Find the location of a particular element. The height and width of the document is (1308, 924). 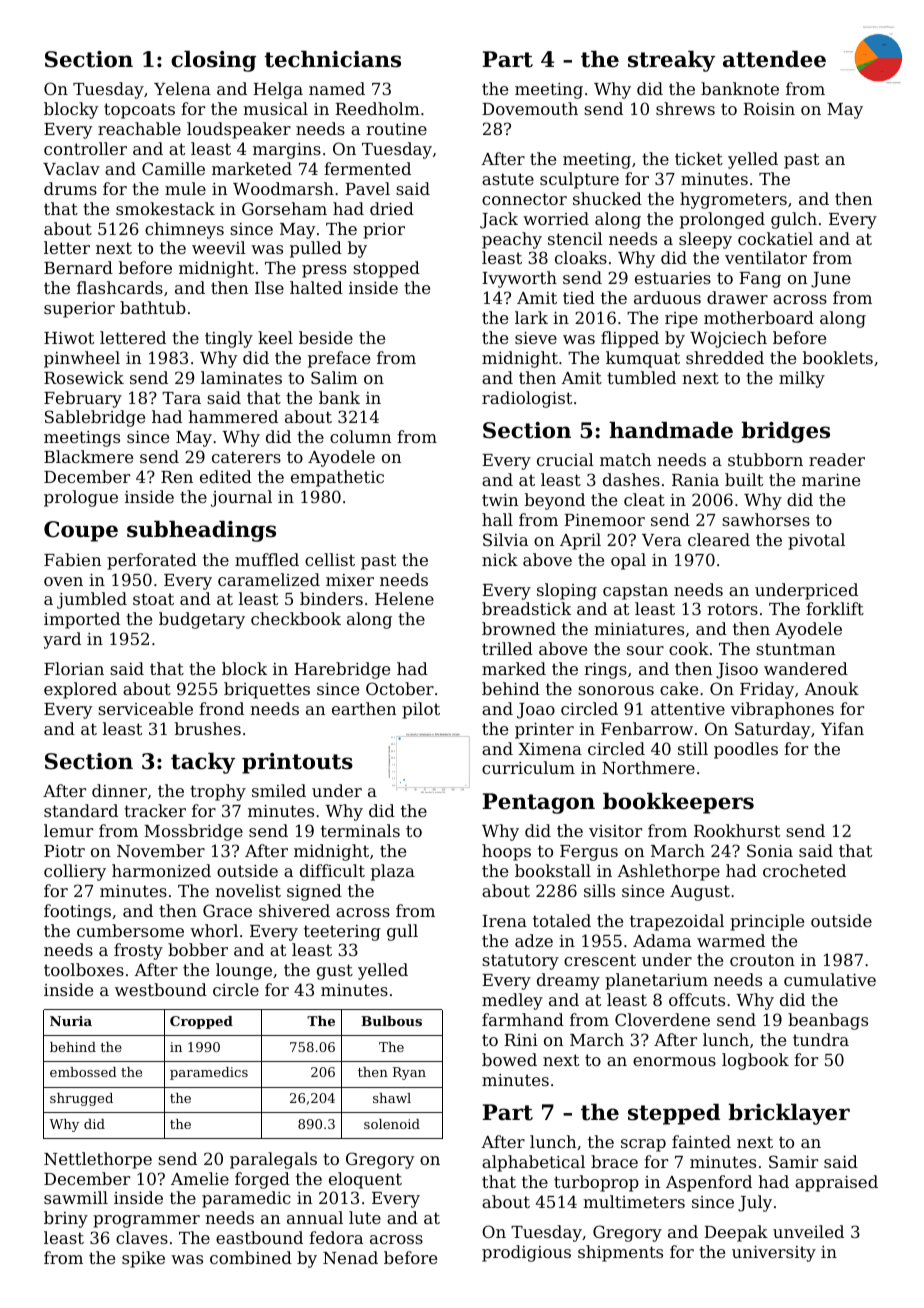

Amelie is located at coordinates (200, 1178).
